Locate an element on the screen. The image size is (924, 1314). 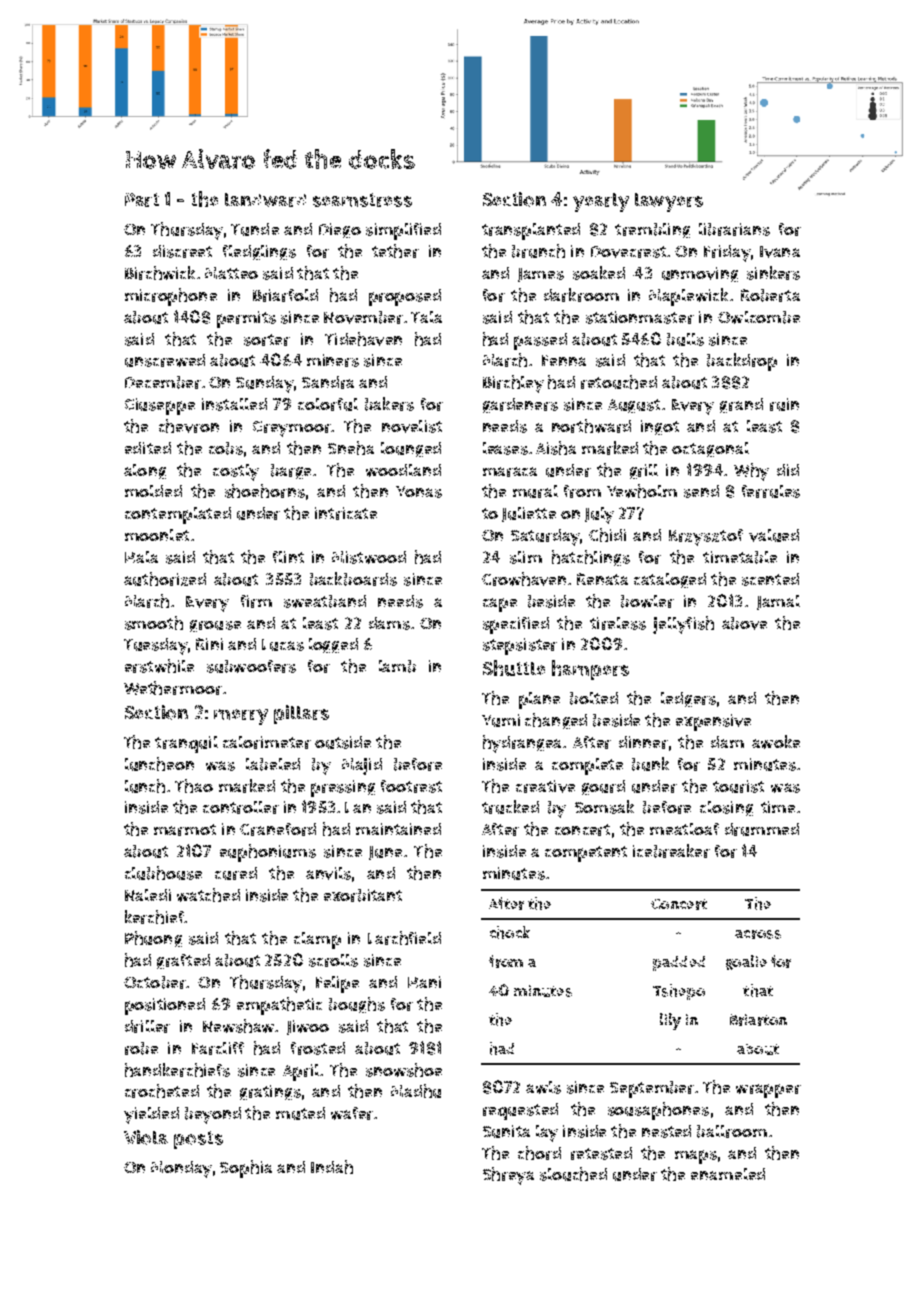
Larchfield is located at coordinates (404, 938).
